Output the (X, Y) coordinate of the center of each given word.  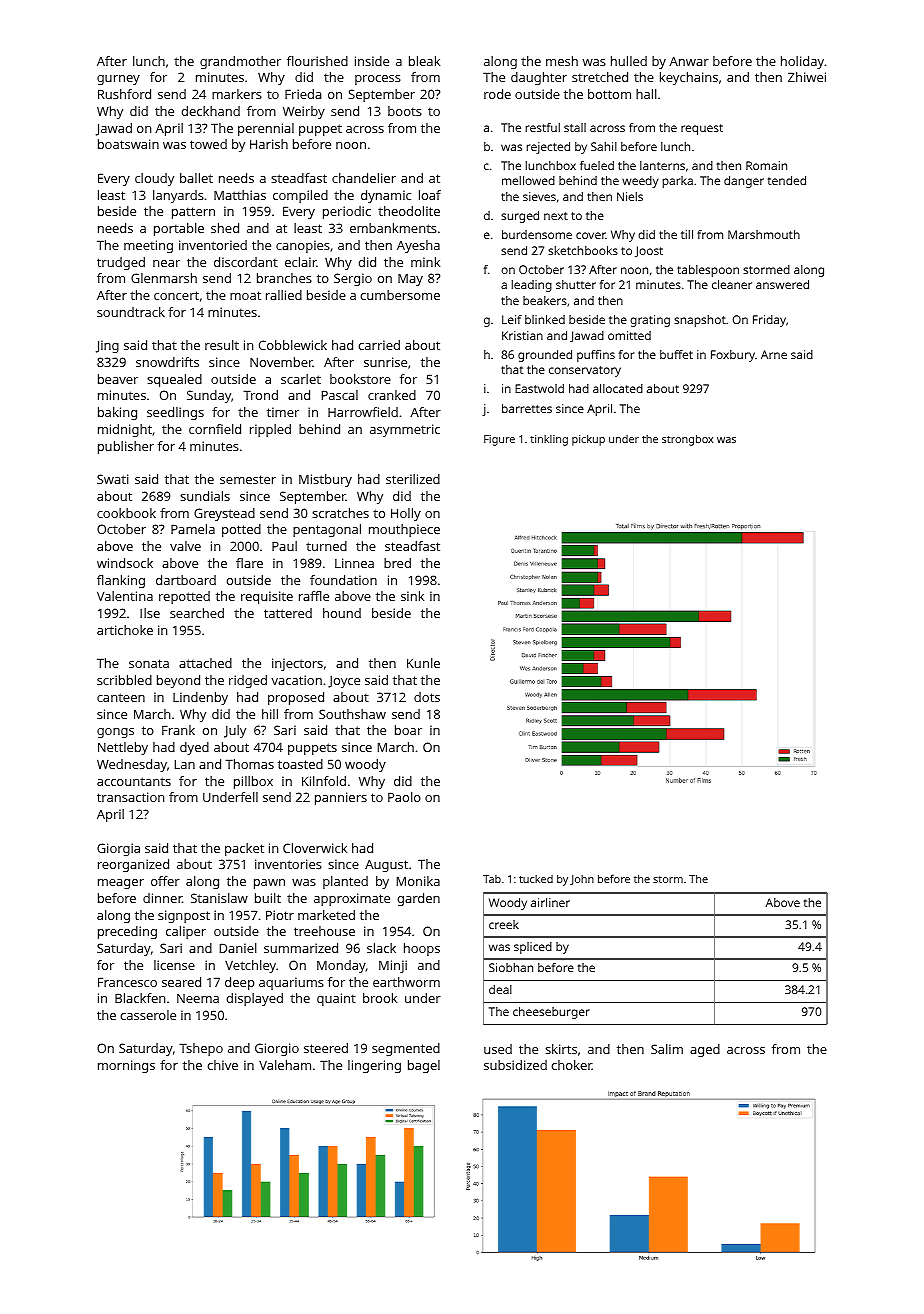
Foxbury (733, 356)
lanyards (178, 196)
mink (425, 262)
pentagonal (327, 530)
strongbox (687, 440)
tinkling (549, 440)
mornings (126, 1066)
